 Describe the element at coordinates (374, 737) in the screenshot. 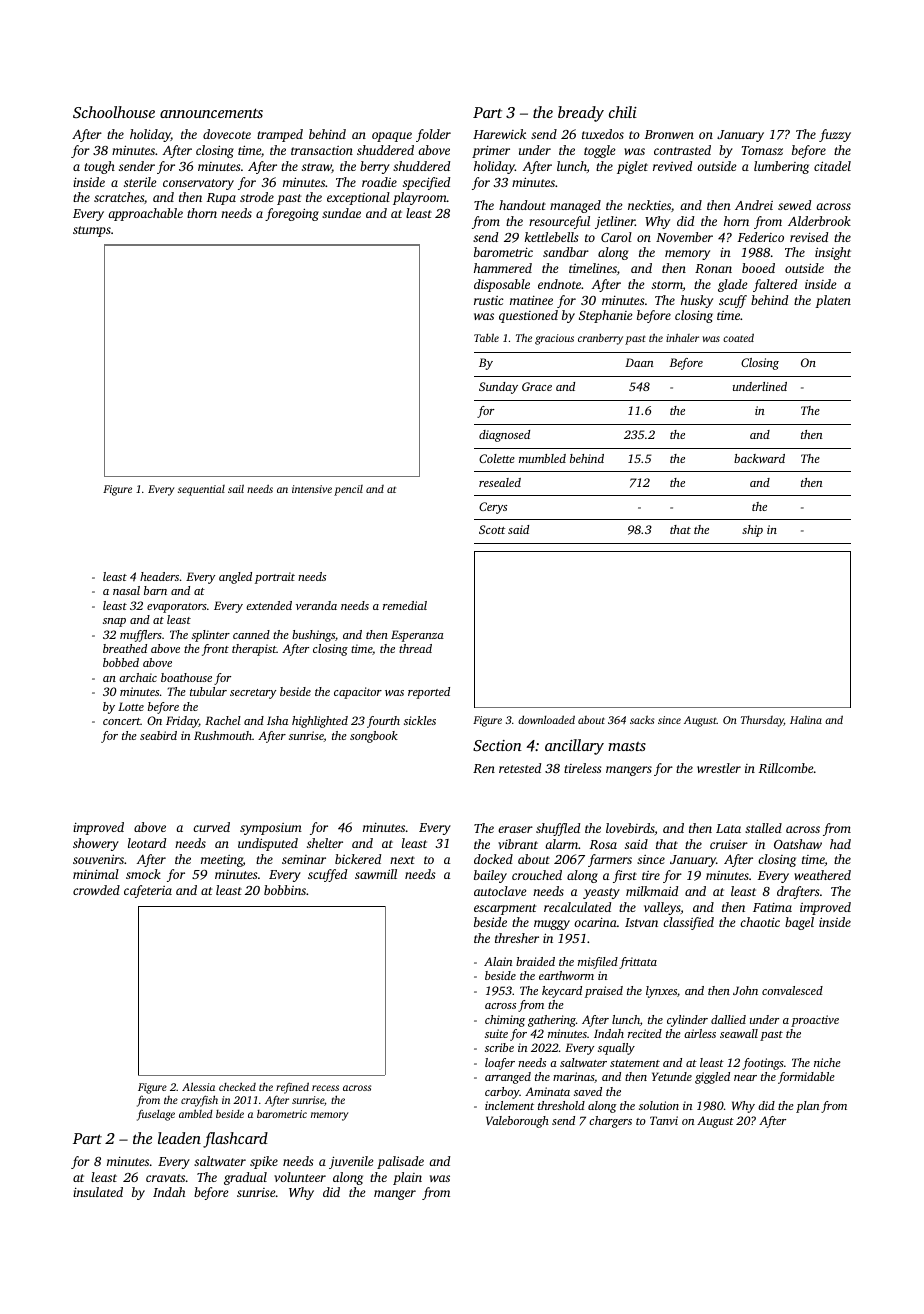

I see `songbook` at that location.
